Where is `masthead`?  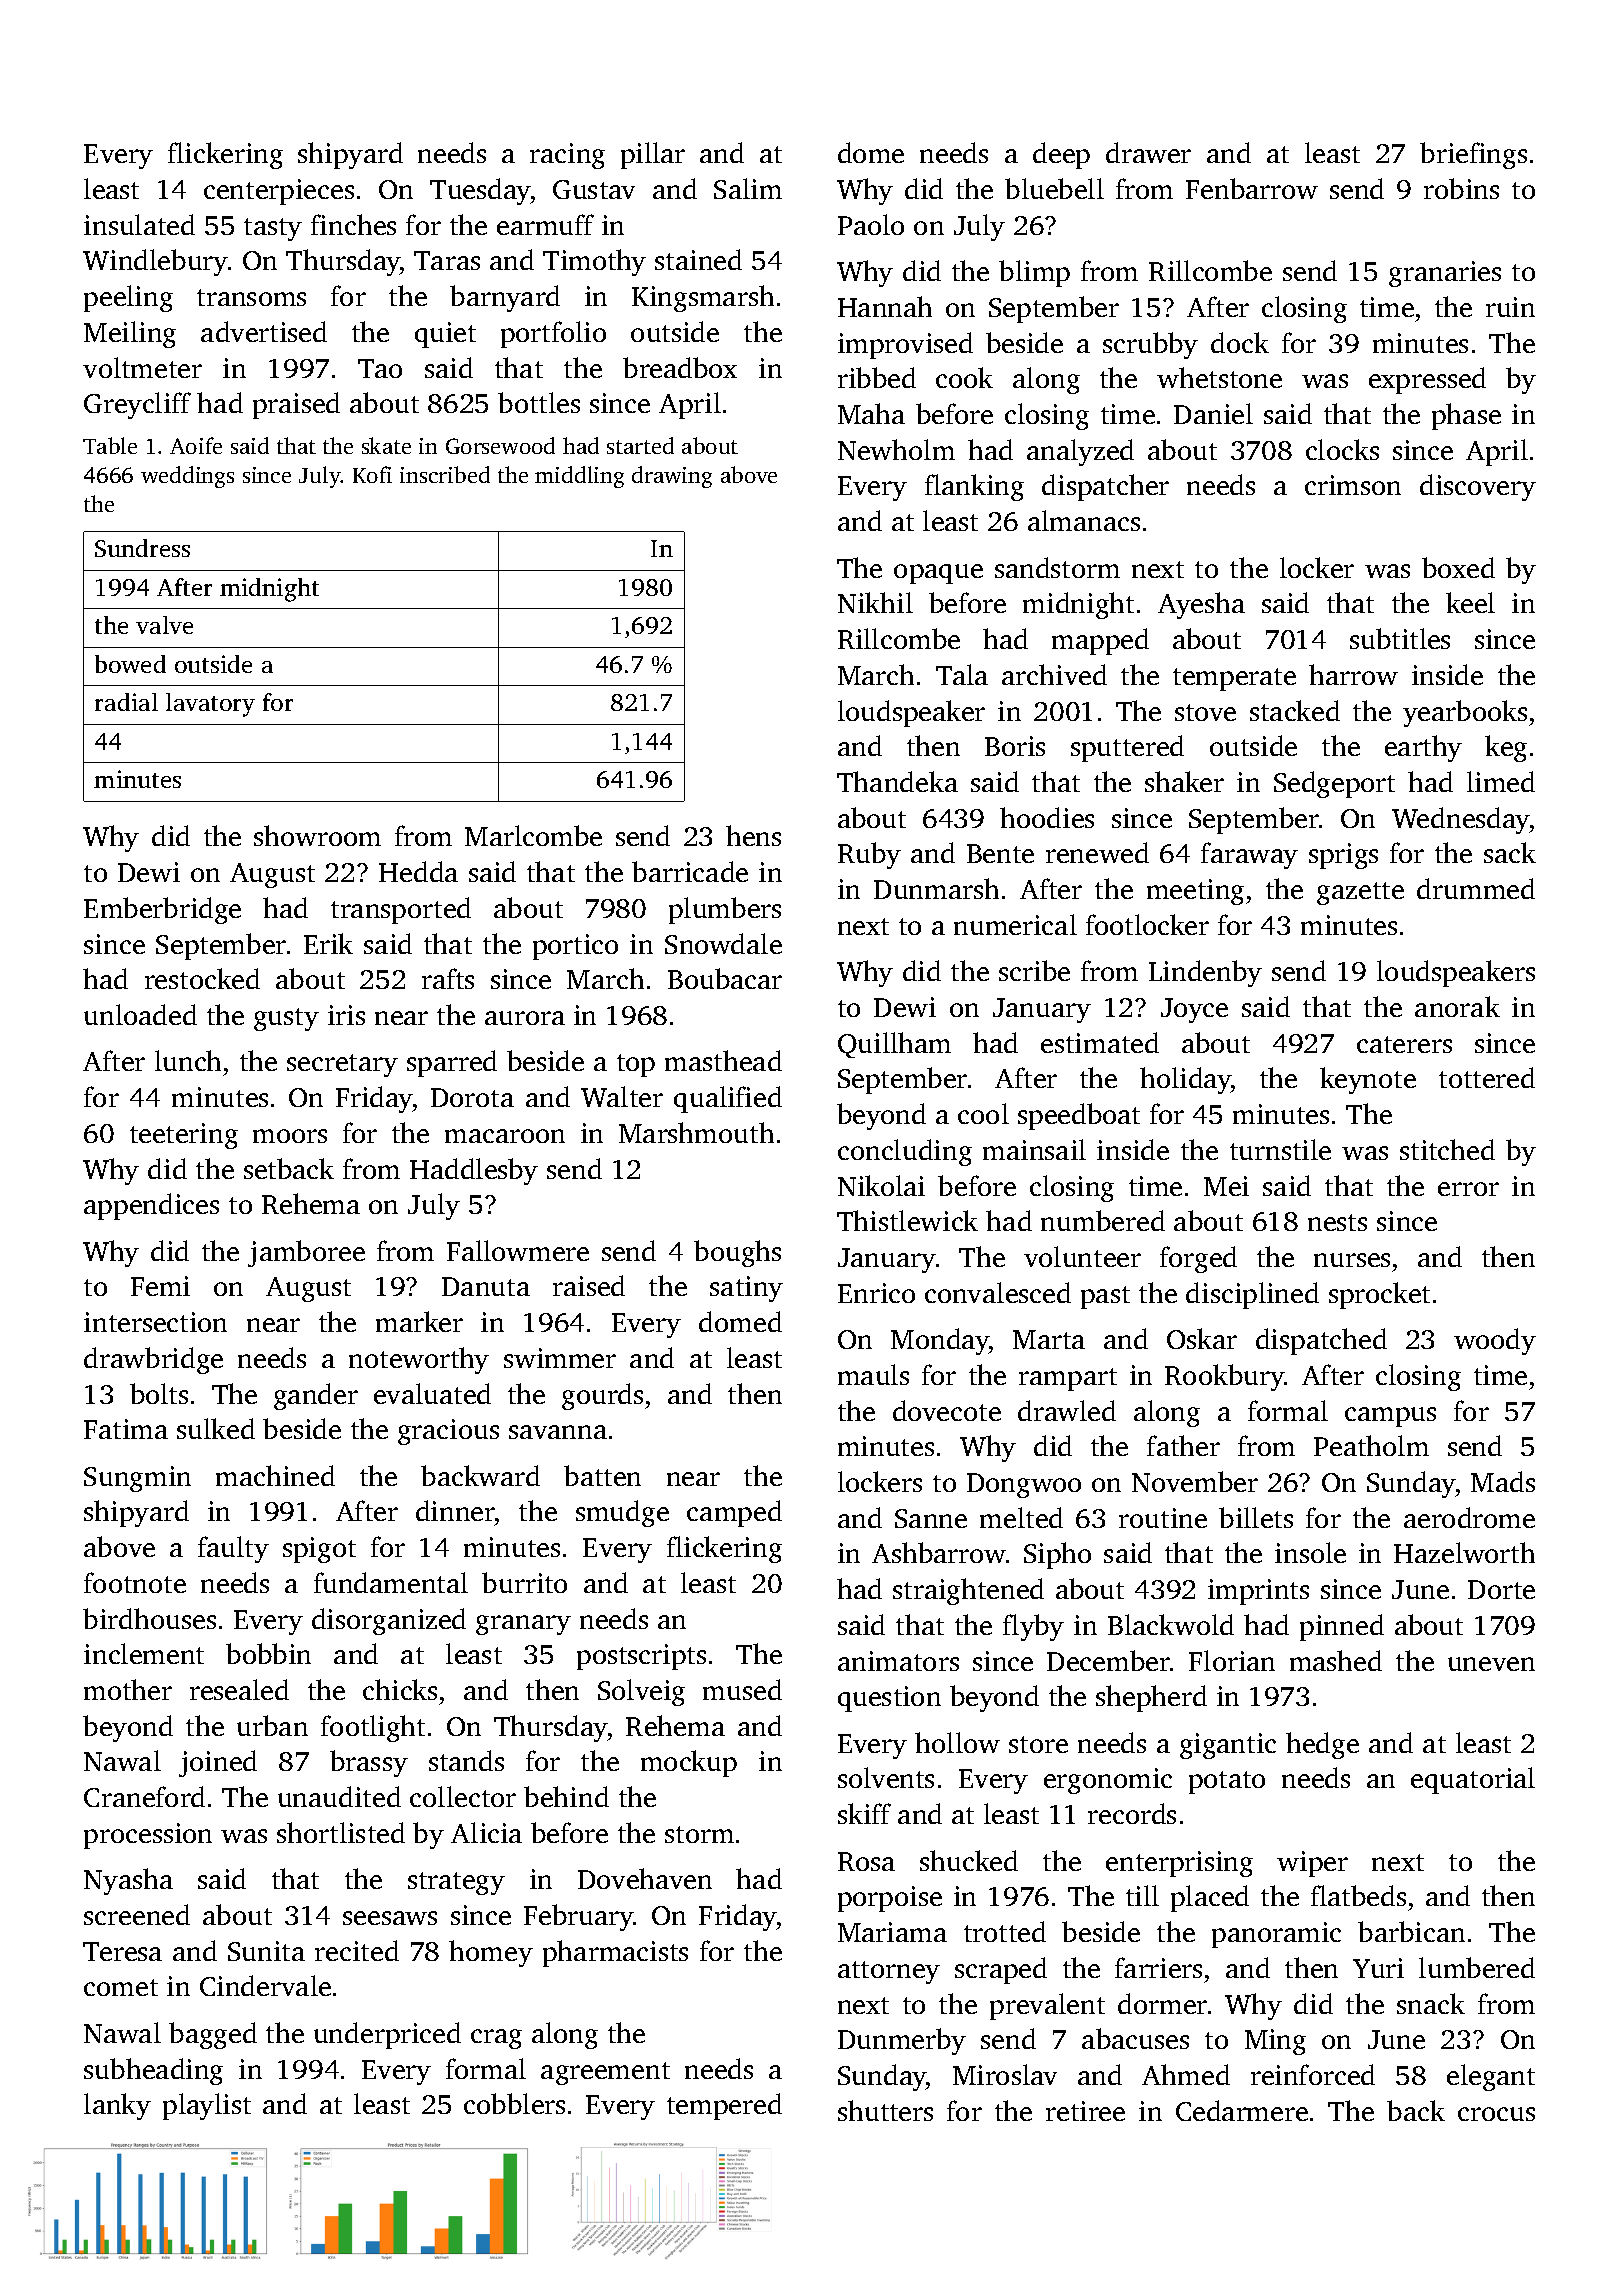 masthead is located at coordinates (723, 1060).
